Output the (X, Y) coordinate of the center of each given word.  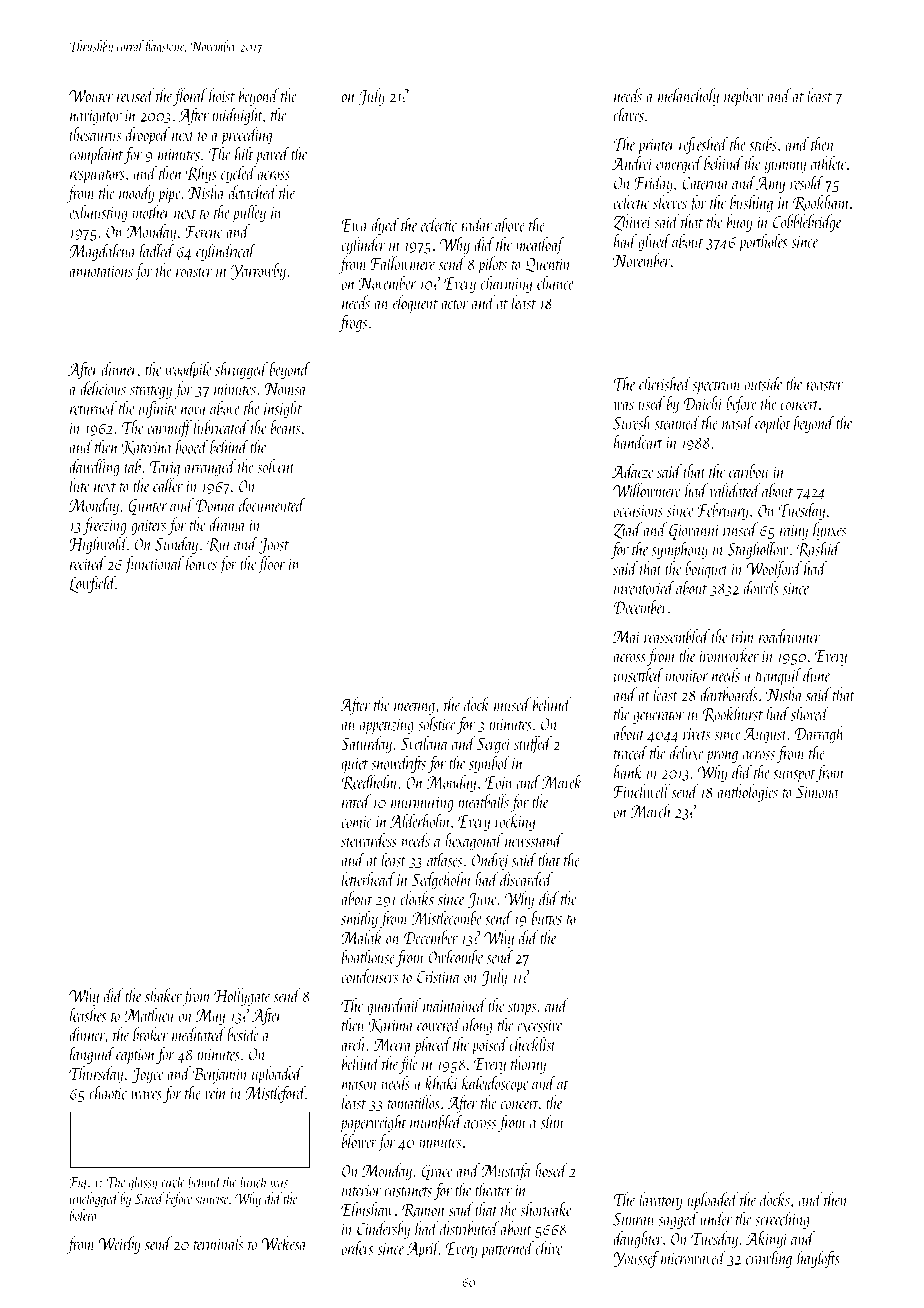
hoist (222, 95)
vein (215, 1094)
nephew (743, 97)
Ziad (627, 530)
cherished (665, 384)
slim (553, 1122)
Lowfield (92, 584)
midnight (238, 116)
